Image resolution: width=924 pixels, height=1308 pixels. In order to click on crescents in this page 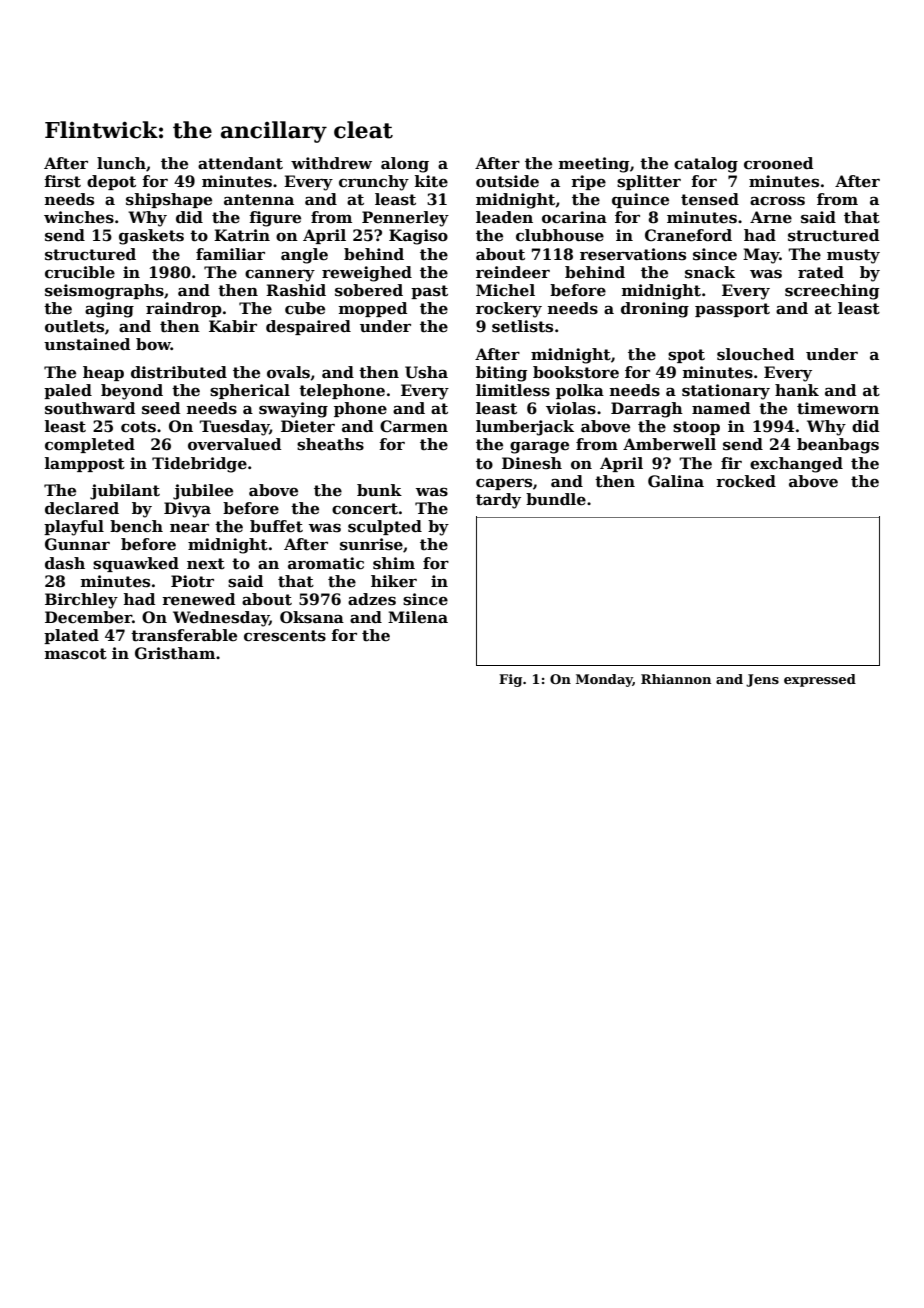, I will do `click(285, 636)`.
